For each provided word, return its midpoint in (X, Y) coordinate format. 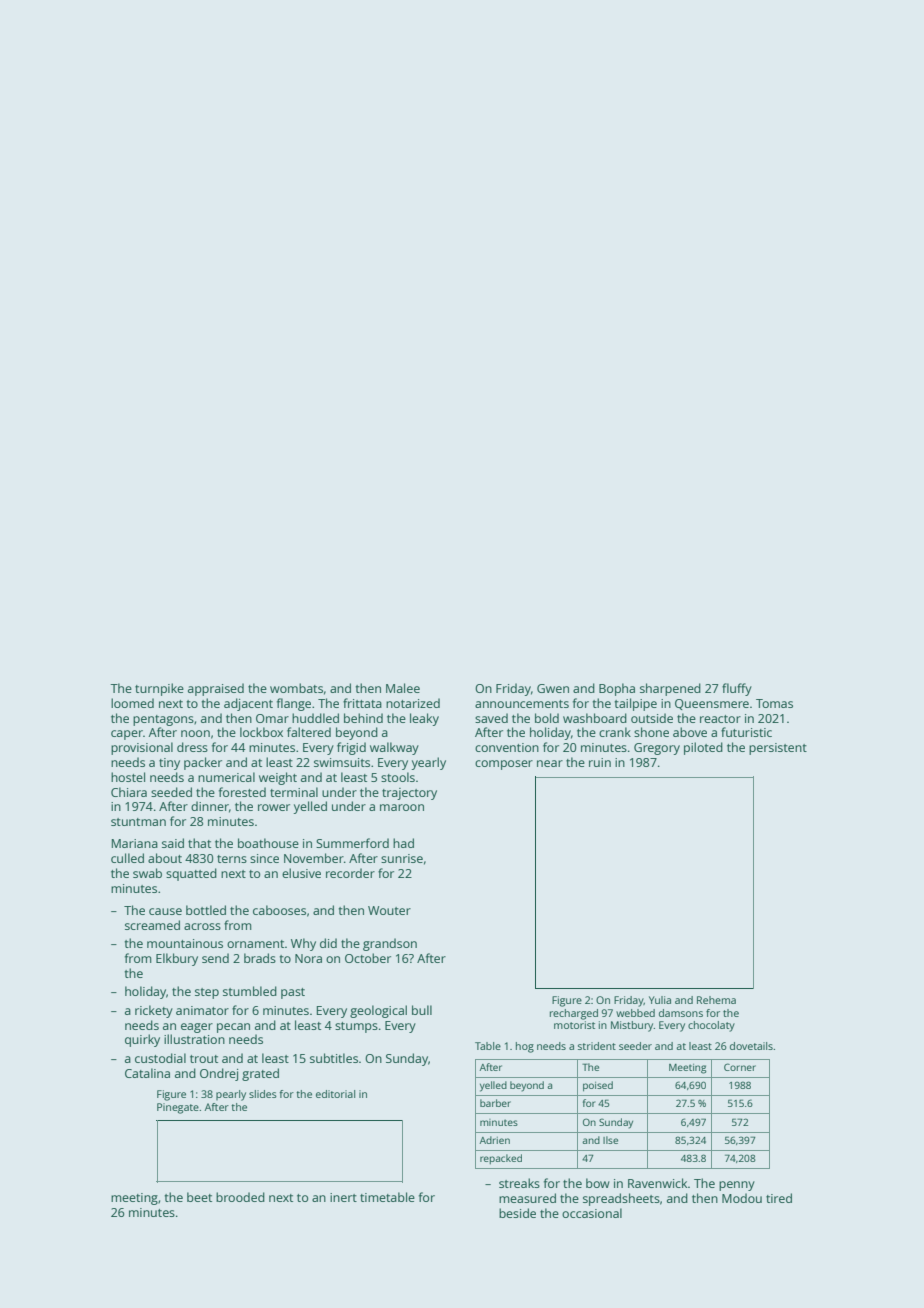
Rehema (716, 1000)
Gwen (553, 688)
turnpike (159, 689)
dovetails (751, 1046)
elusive (301, 873)
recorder (350, 873)
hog (525, 1047)
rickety (154, 1011)
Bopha (617, 689)
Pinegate (178, 1108)
